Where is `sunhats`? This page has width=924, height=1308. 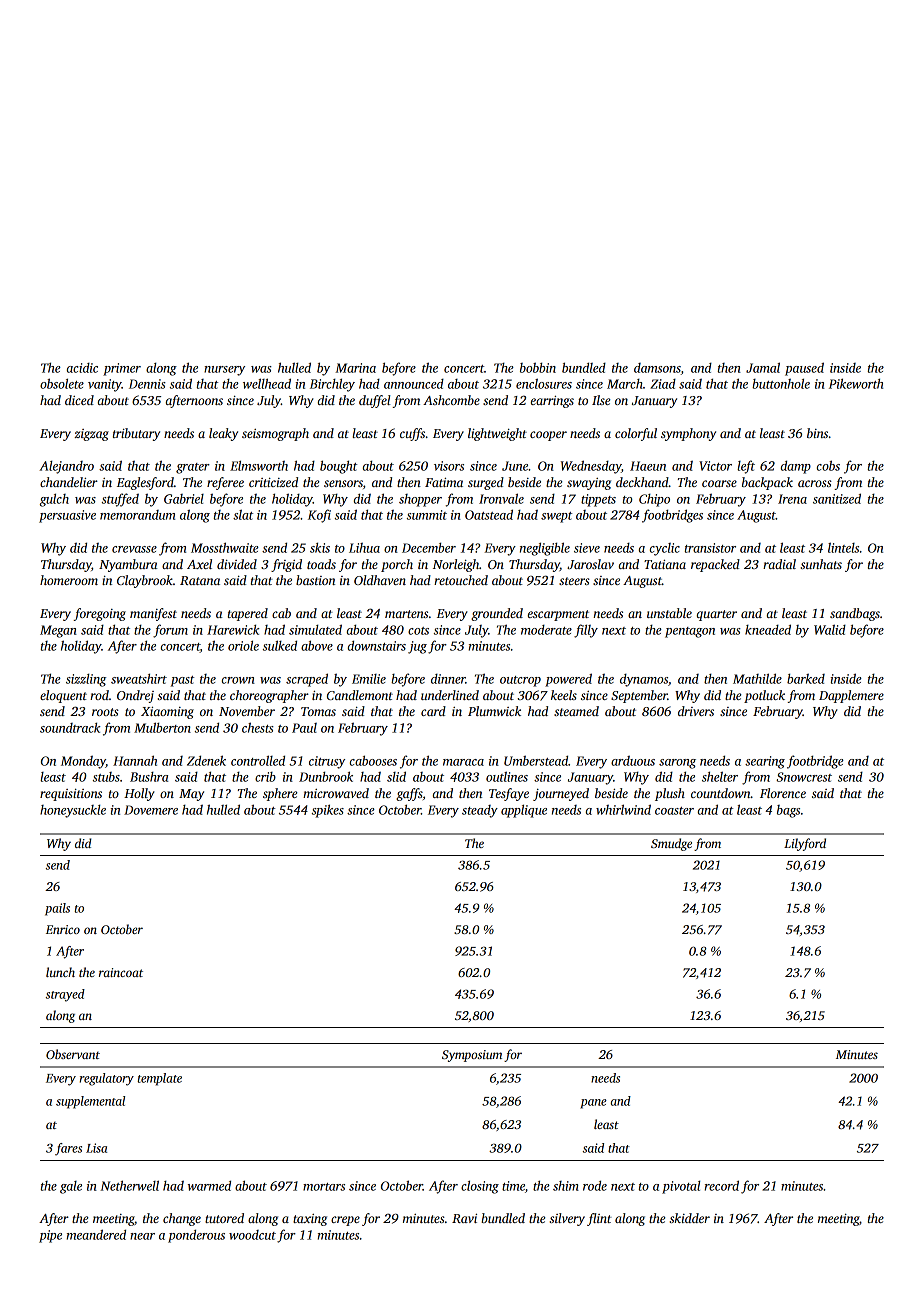
sunhats is located at coordinates (821, 564).
